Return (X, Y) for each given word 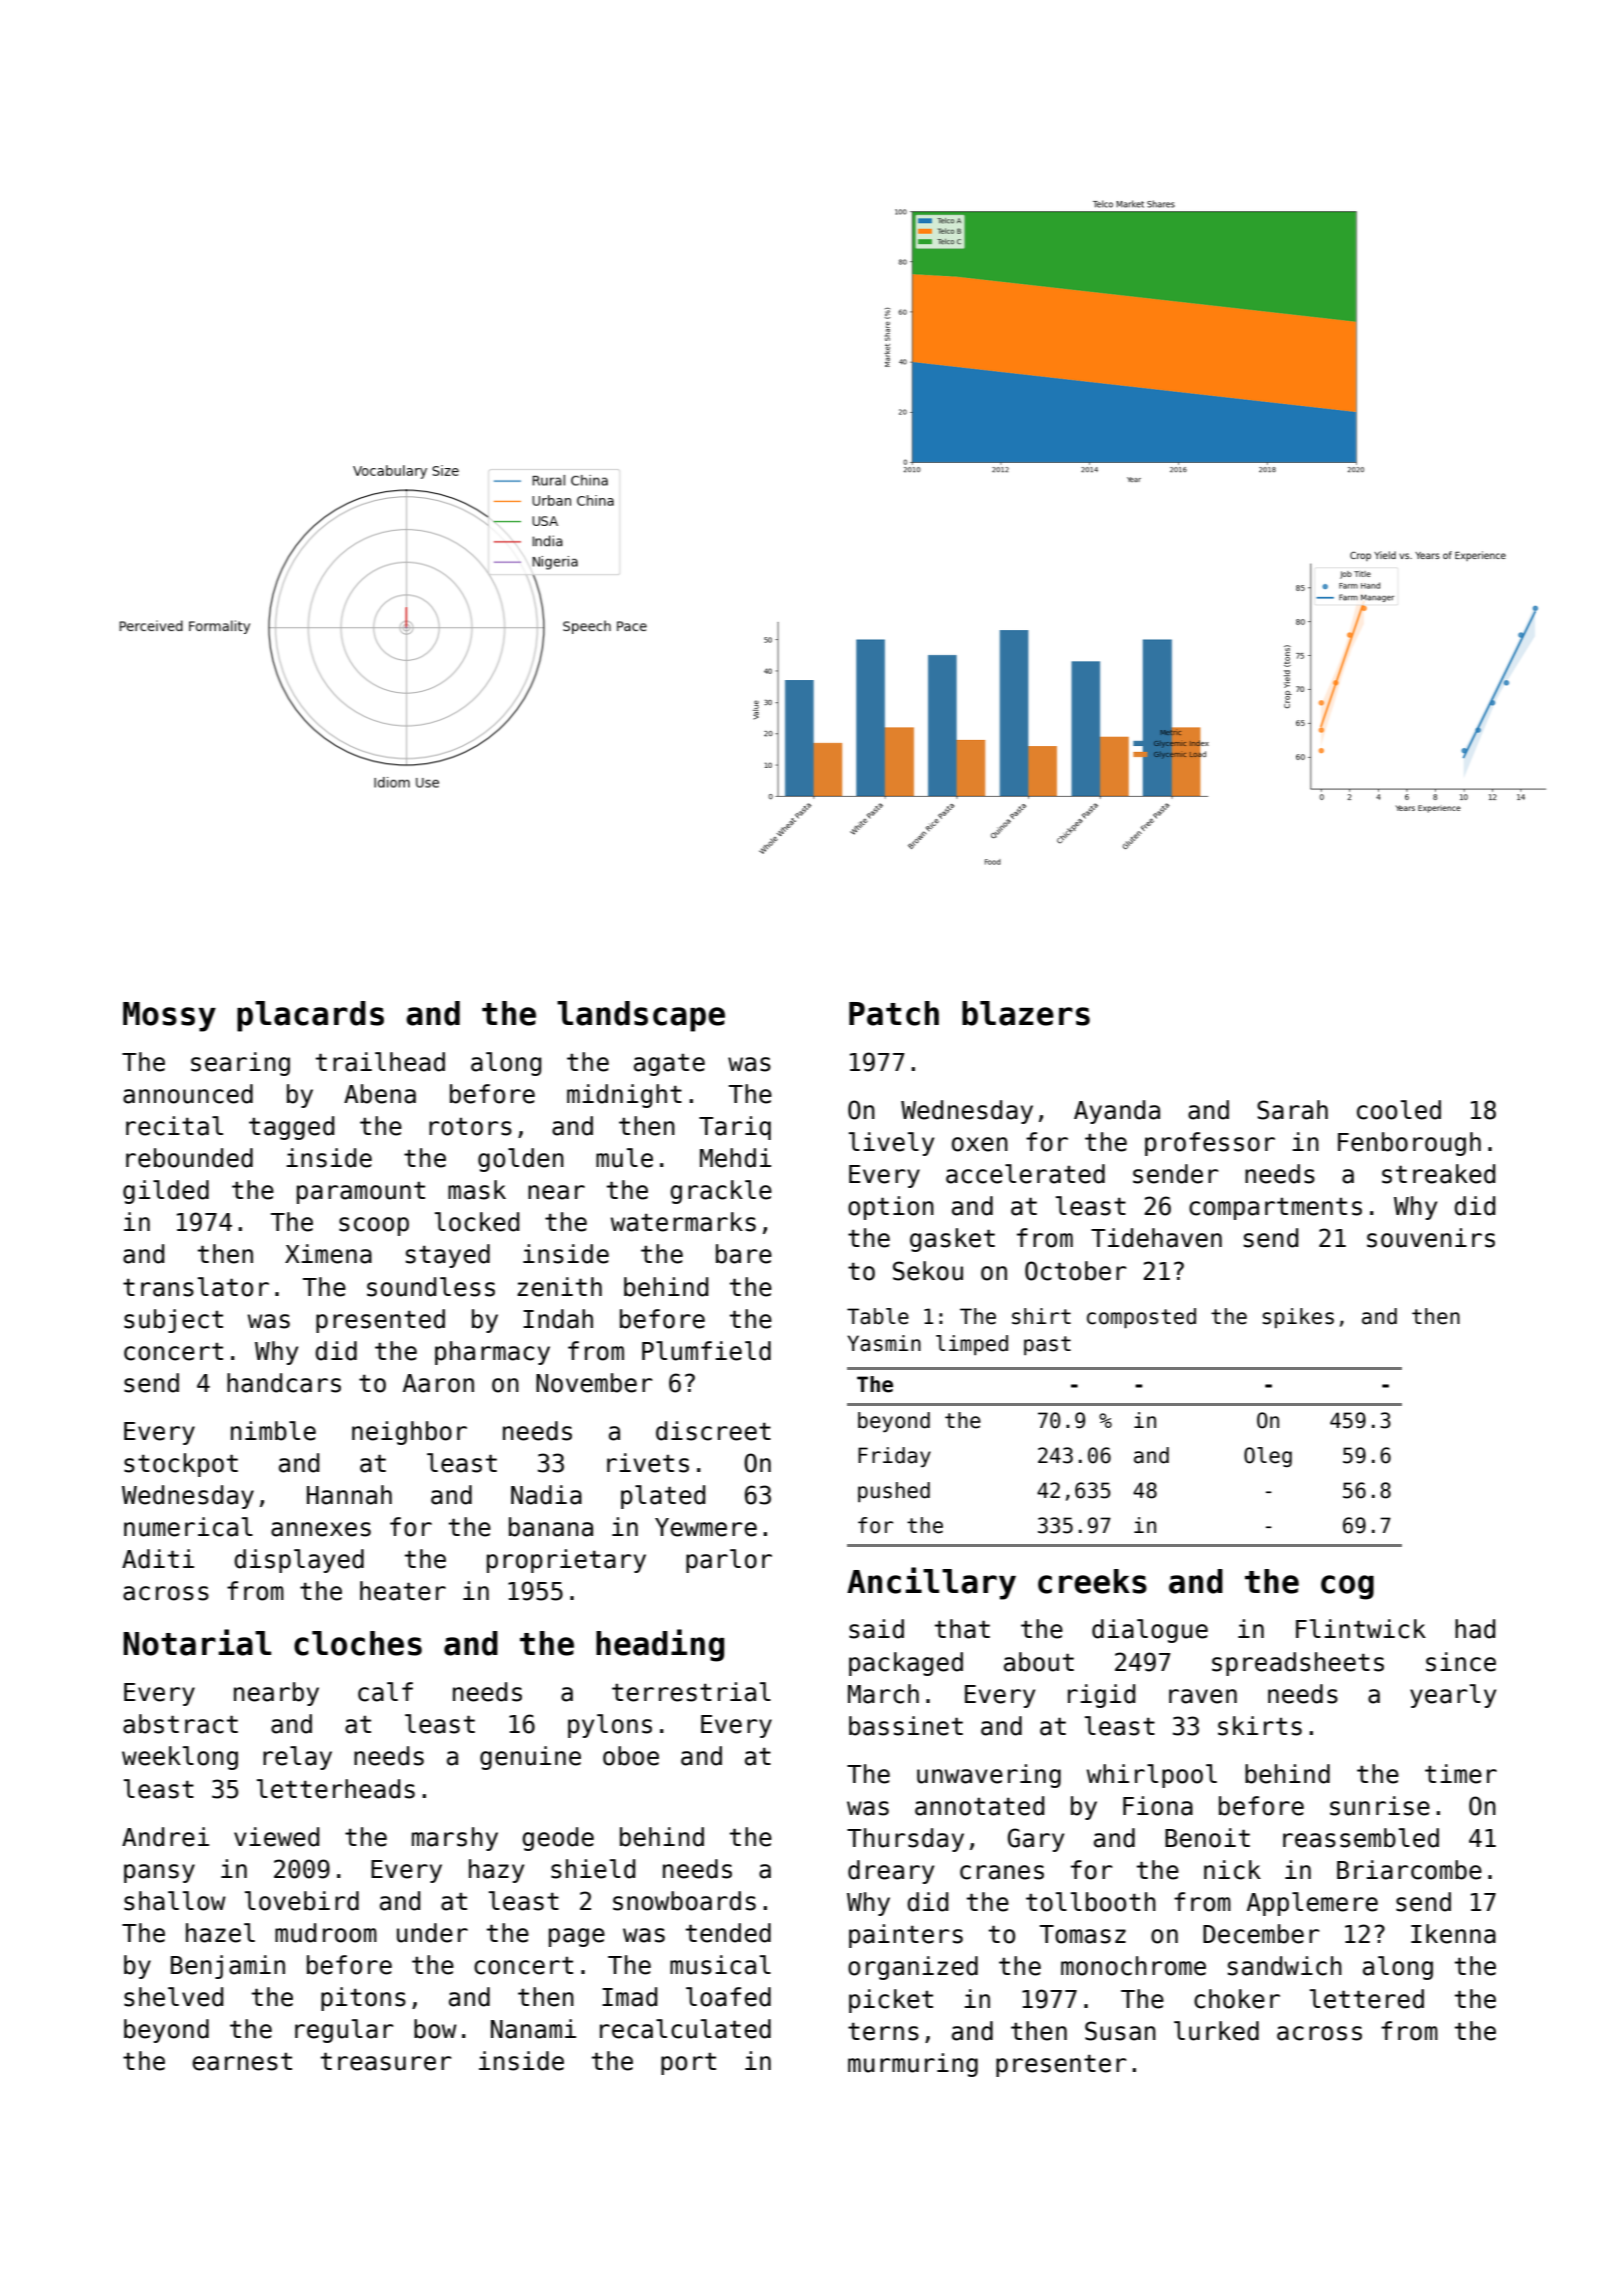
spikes (1298, 1318)
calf (385, 1692)
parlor (729, 1561)
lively (891, 1144)
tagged (291, 1128)
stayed (448, 1256)
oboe (631, 1756)
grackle (721, 1192)
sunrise (1380, 1806)
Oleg (1268, 1457)
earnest (242, 2061)
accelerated (1025, 1174)
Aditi (158, 1559)
